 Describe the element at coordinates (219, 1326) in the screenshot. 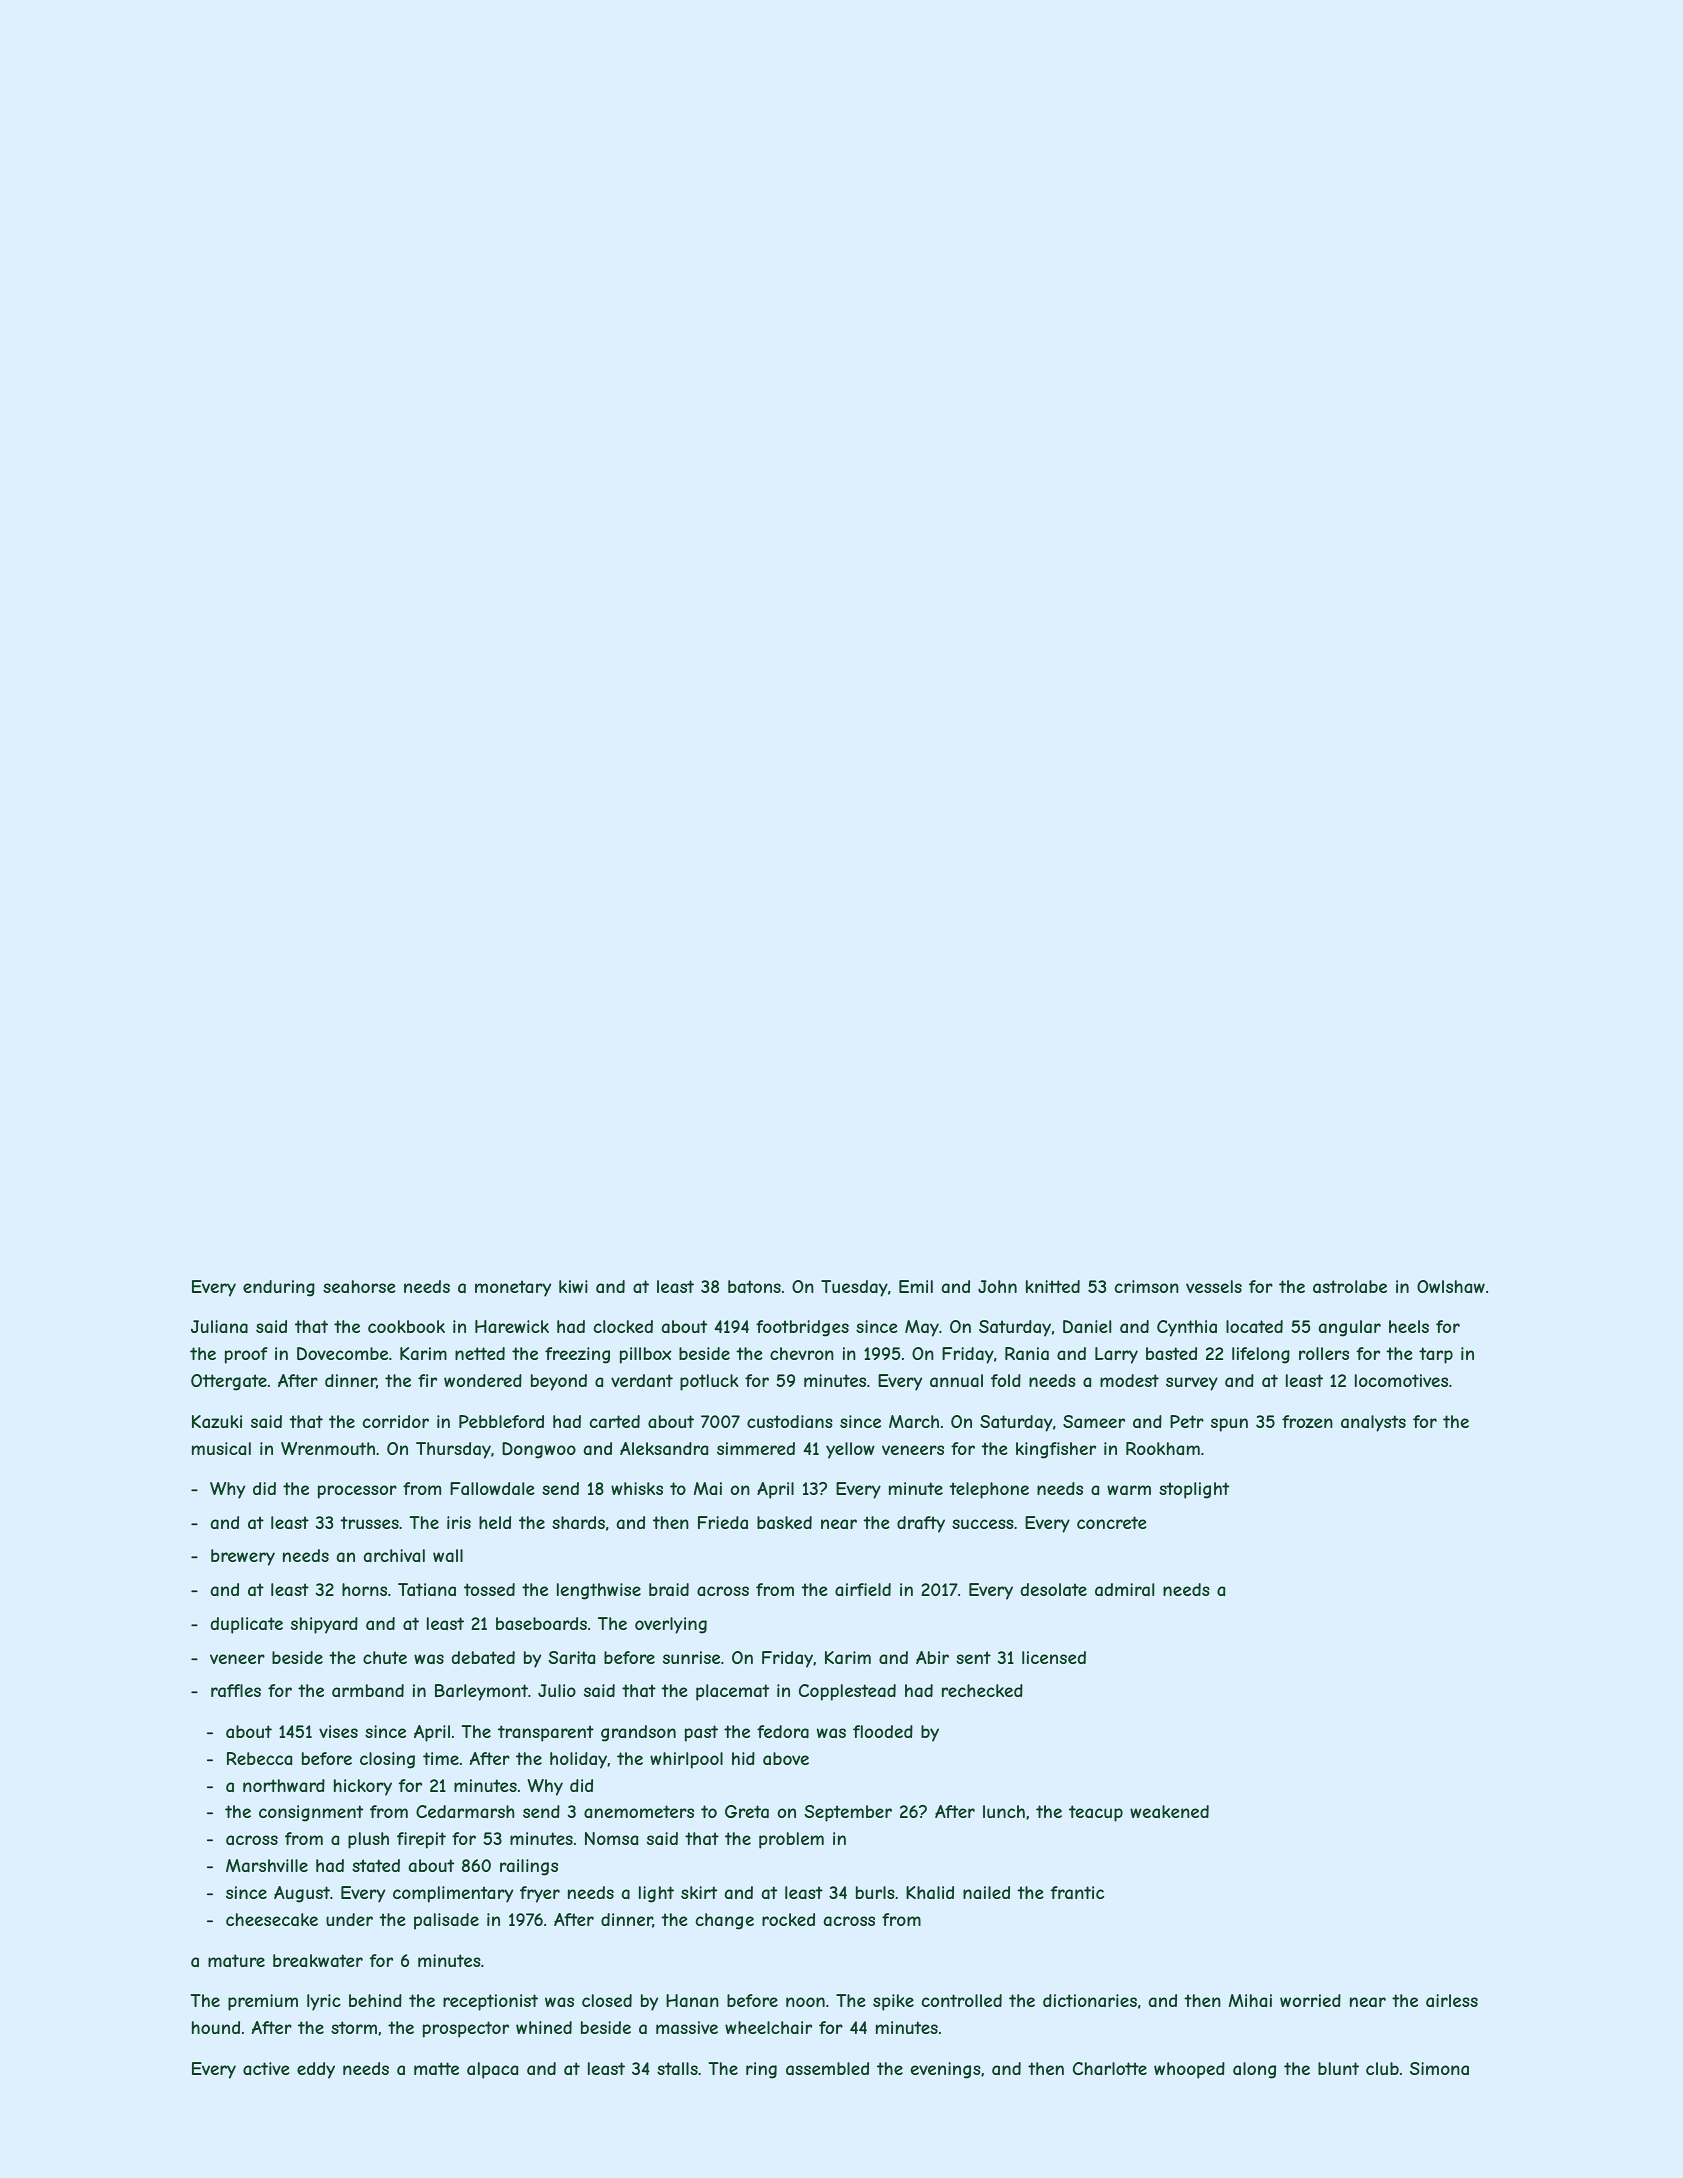

I see `Juliana` at that location.
